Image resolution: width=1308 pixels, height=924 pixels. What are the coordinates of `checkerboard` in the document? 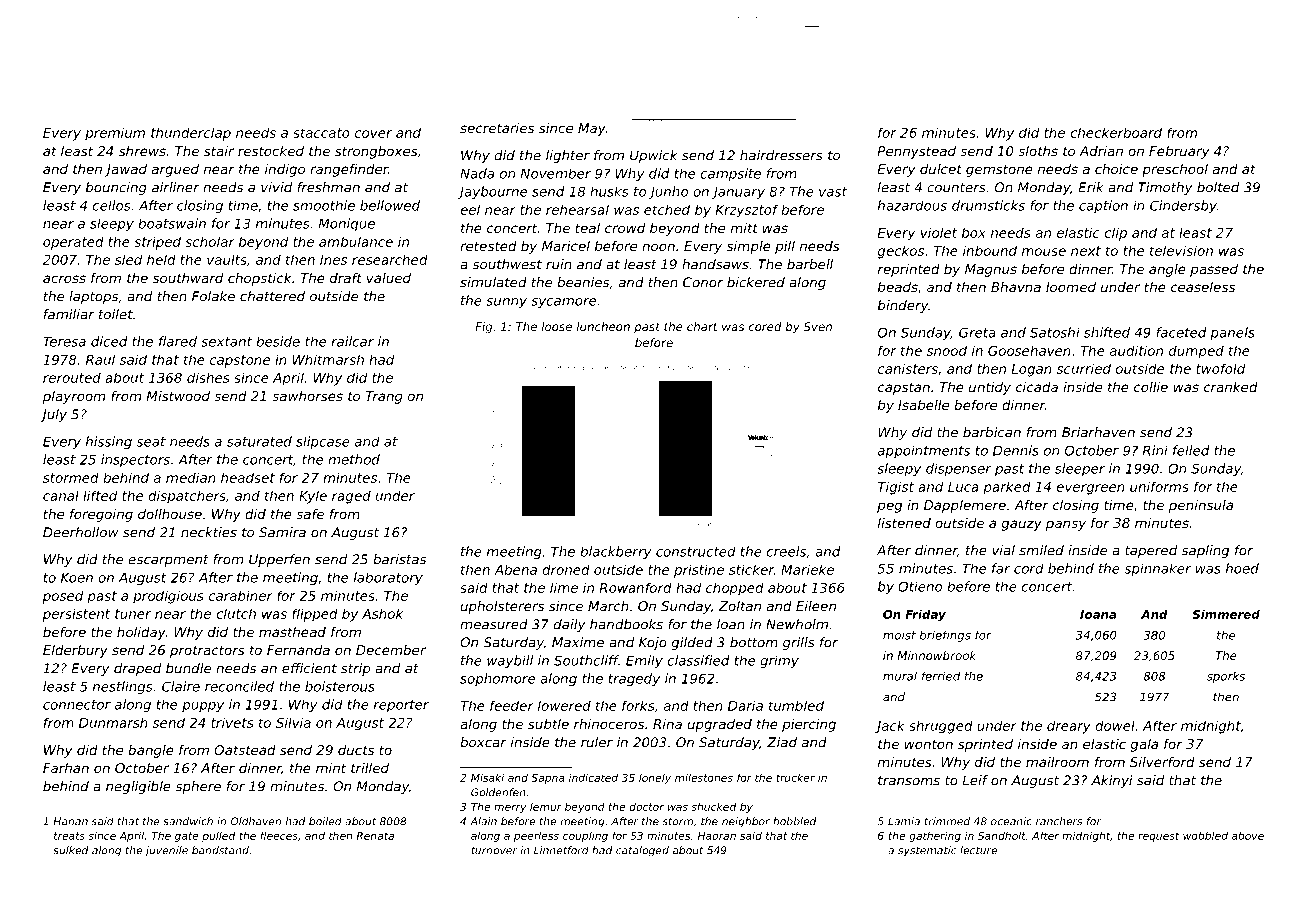 It's located at (1116, 132).
